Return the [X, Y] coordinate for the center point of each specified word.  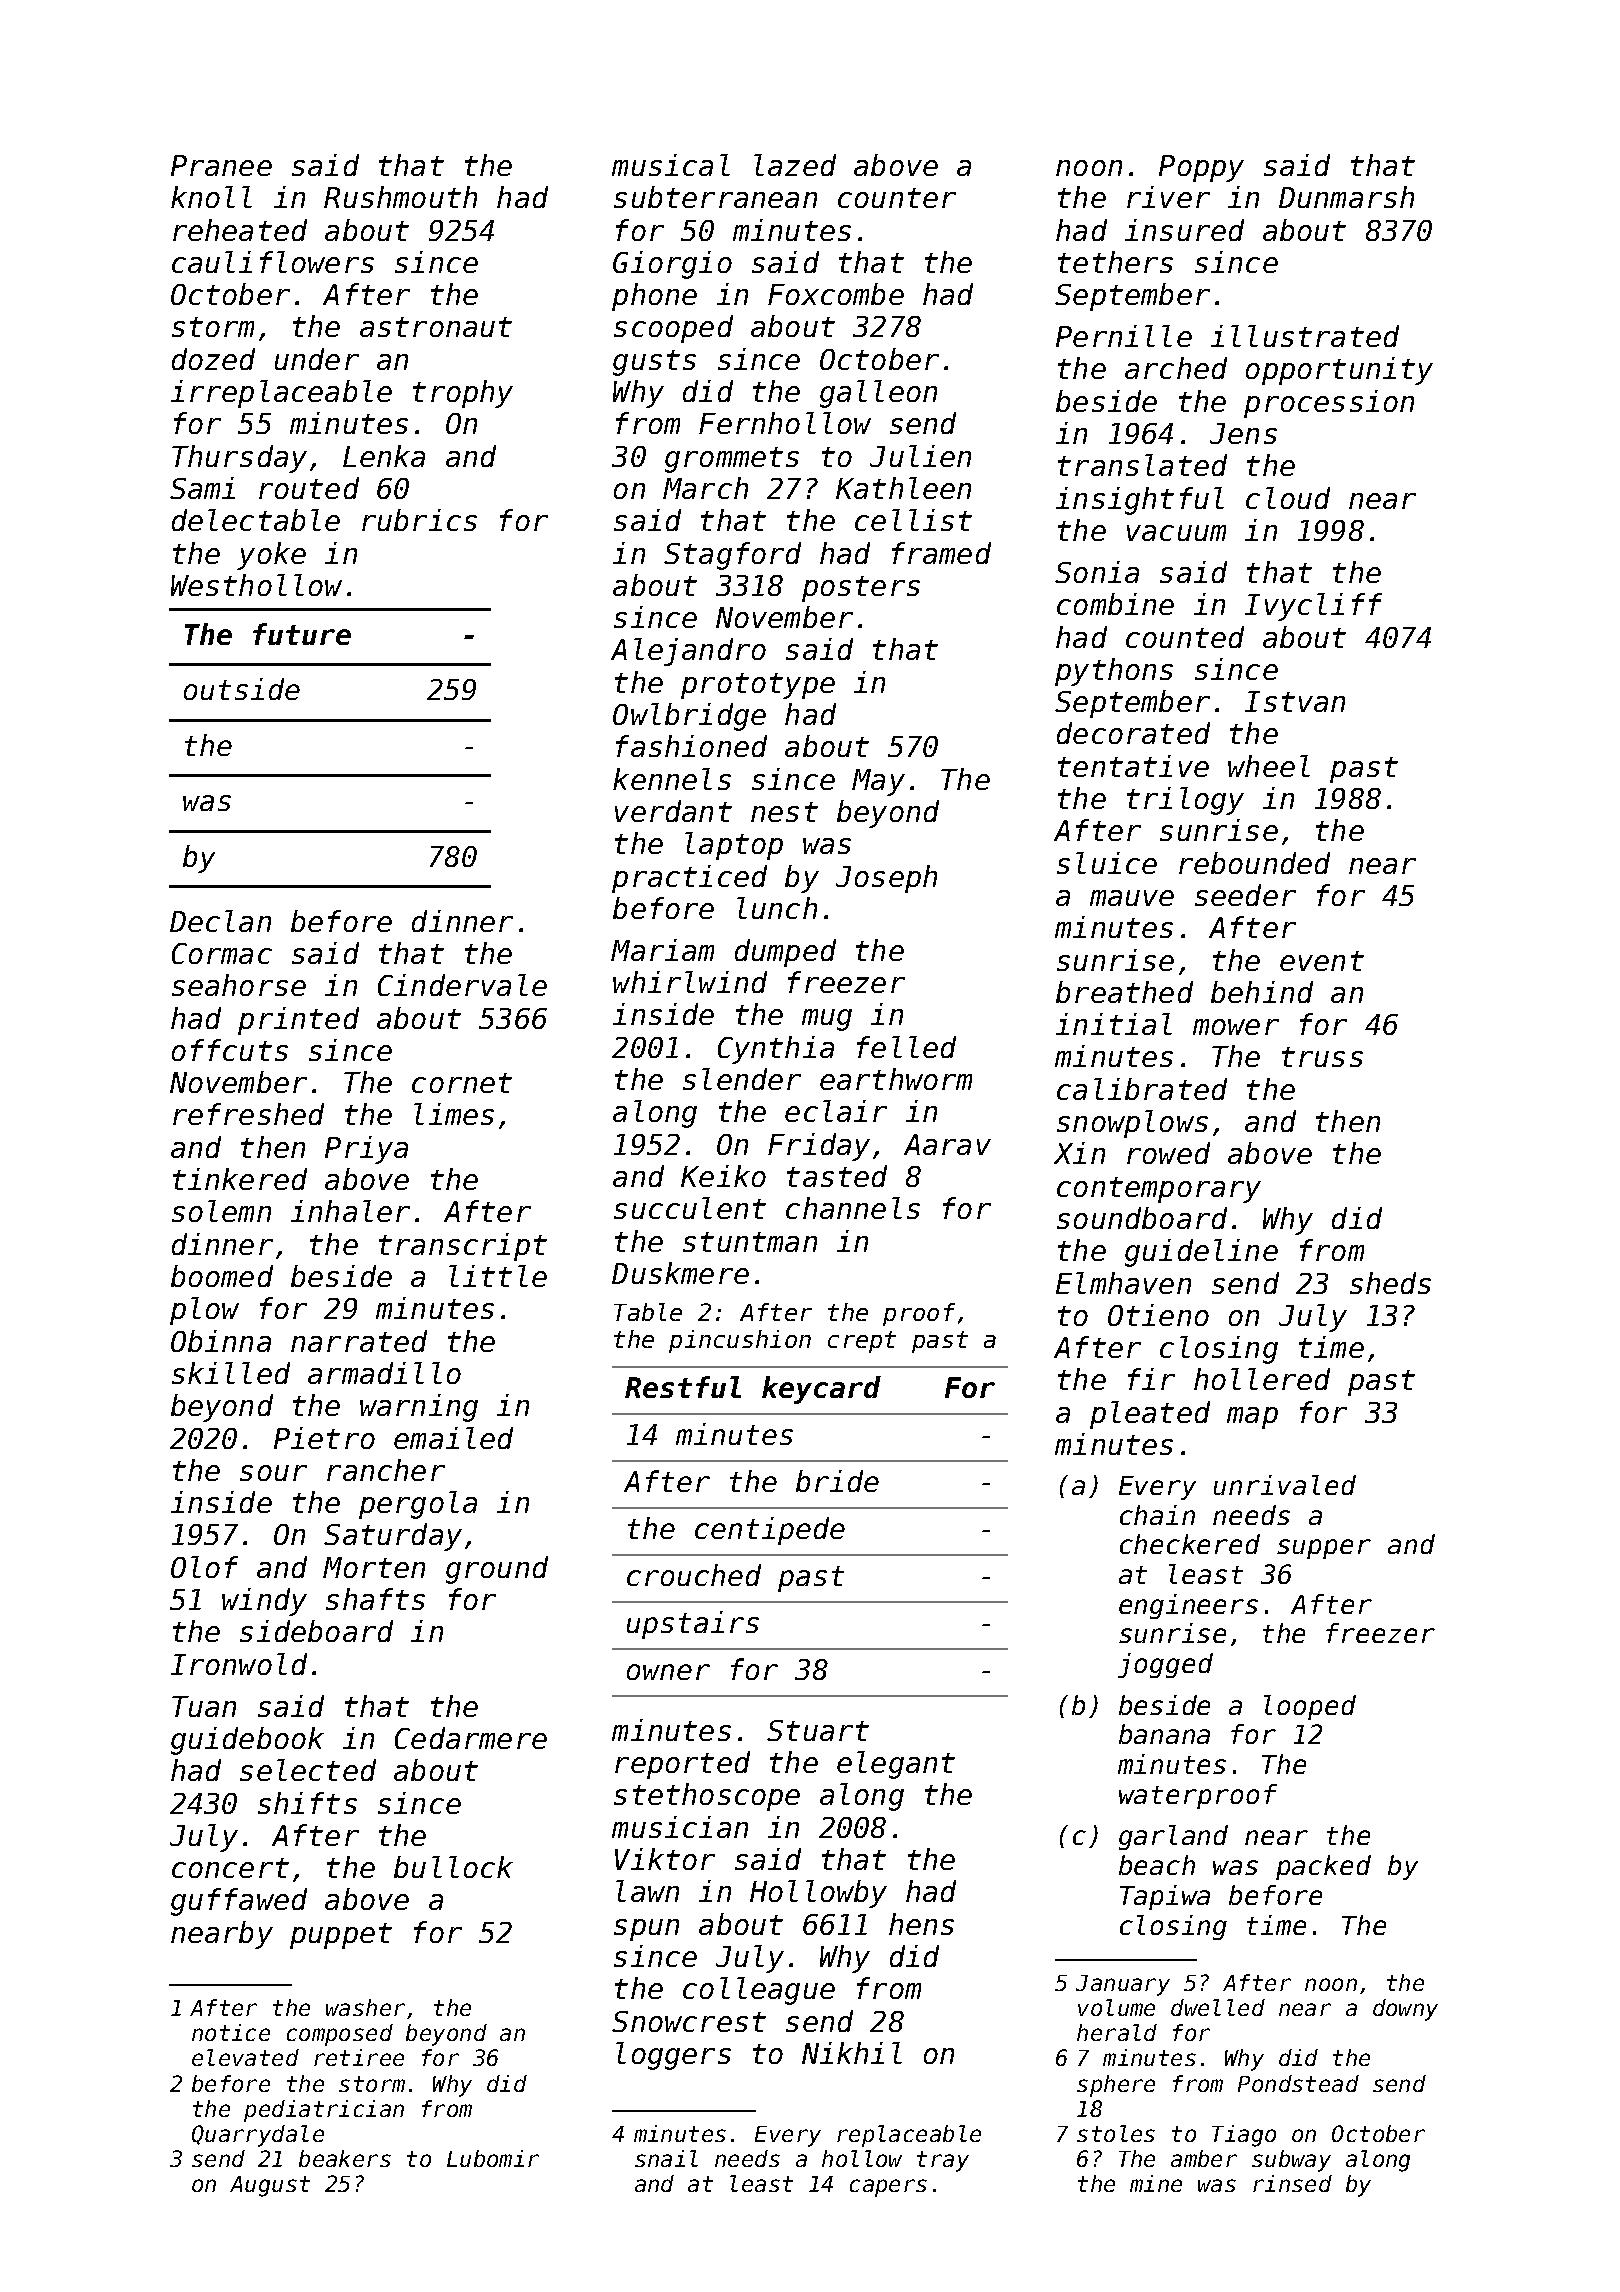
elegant [896, 1765]
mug [827, 1020]
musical [671, 165]
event [1322, 961]
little [498, 1276]
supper [1324, 1549]
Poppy [1201, 168]
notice [231, 2032]
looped [1310, 1707]
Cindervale [462, 985]
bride [837, 1481]
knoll [211, 197]
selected [308, 1770]
